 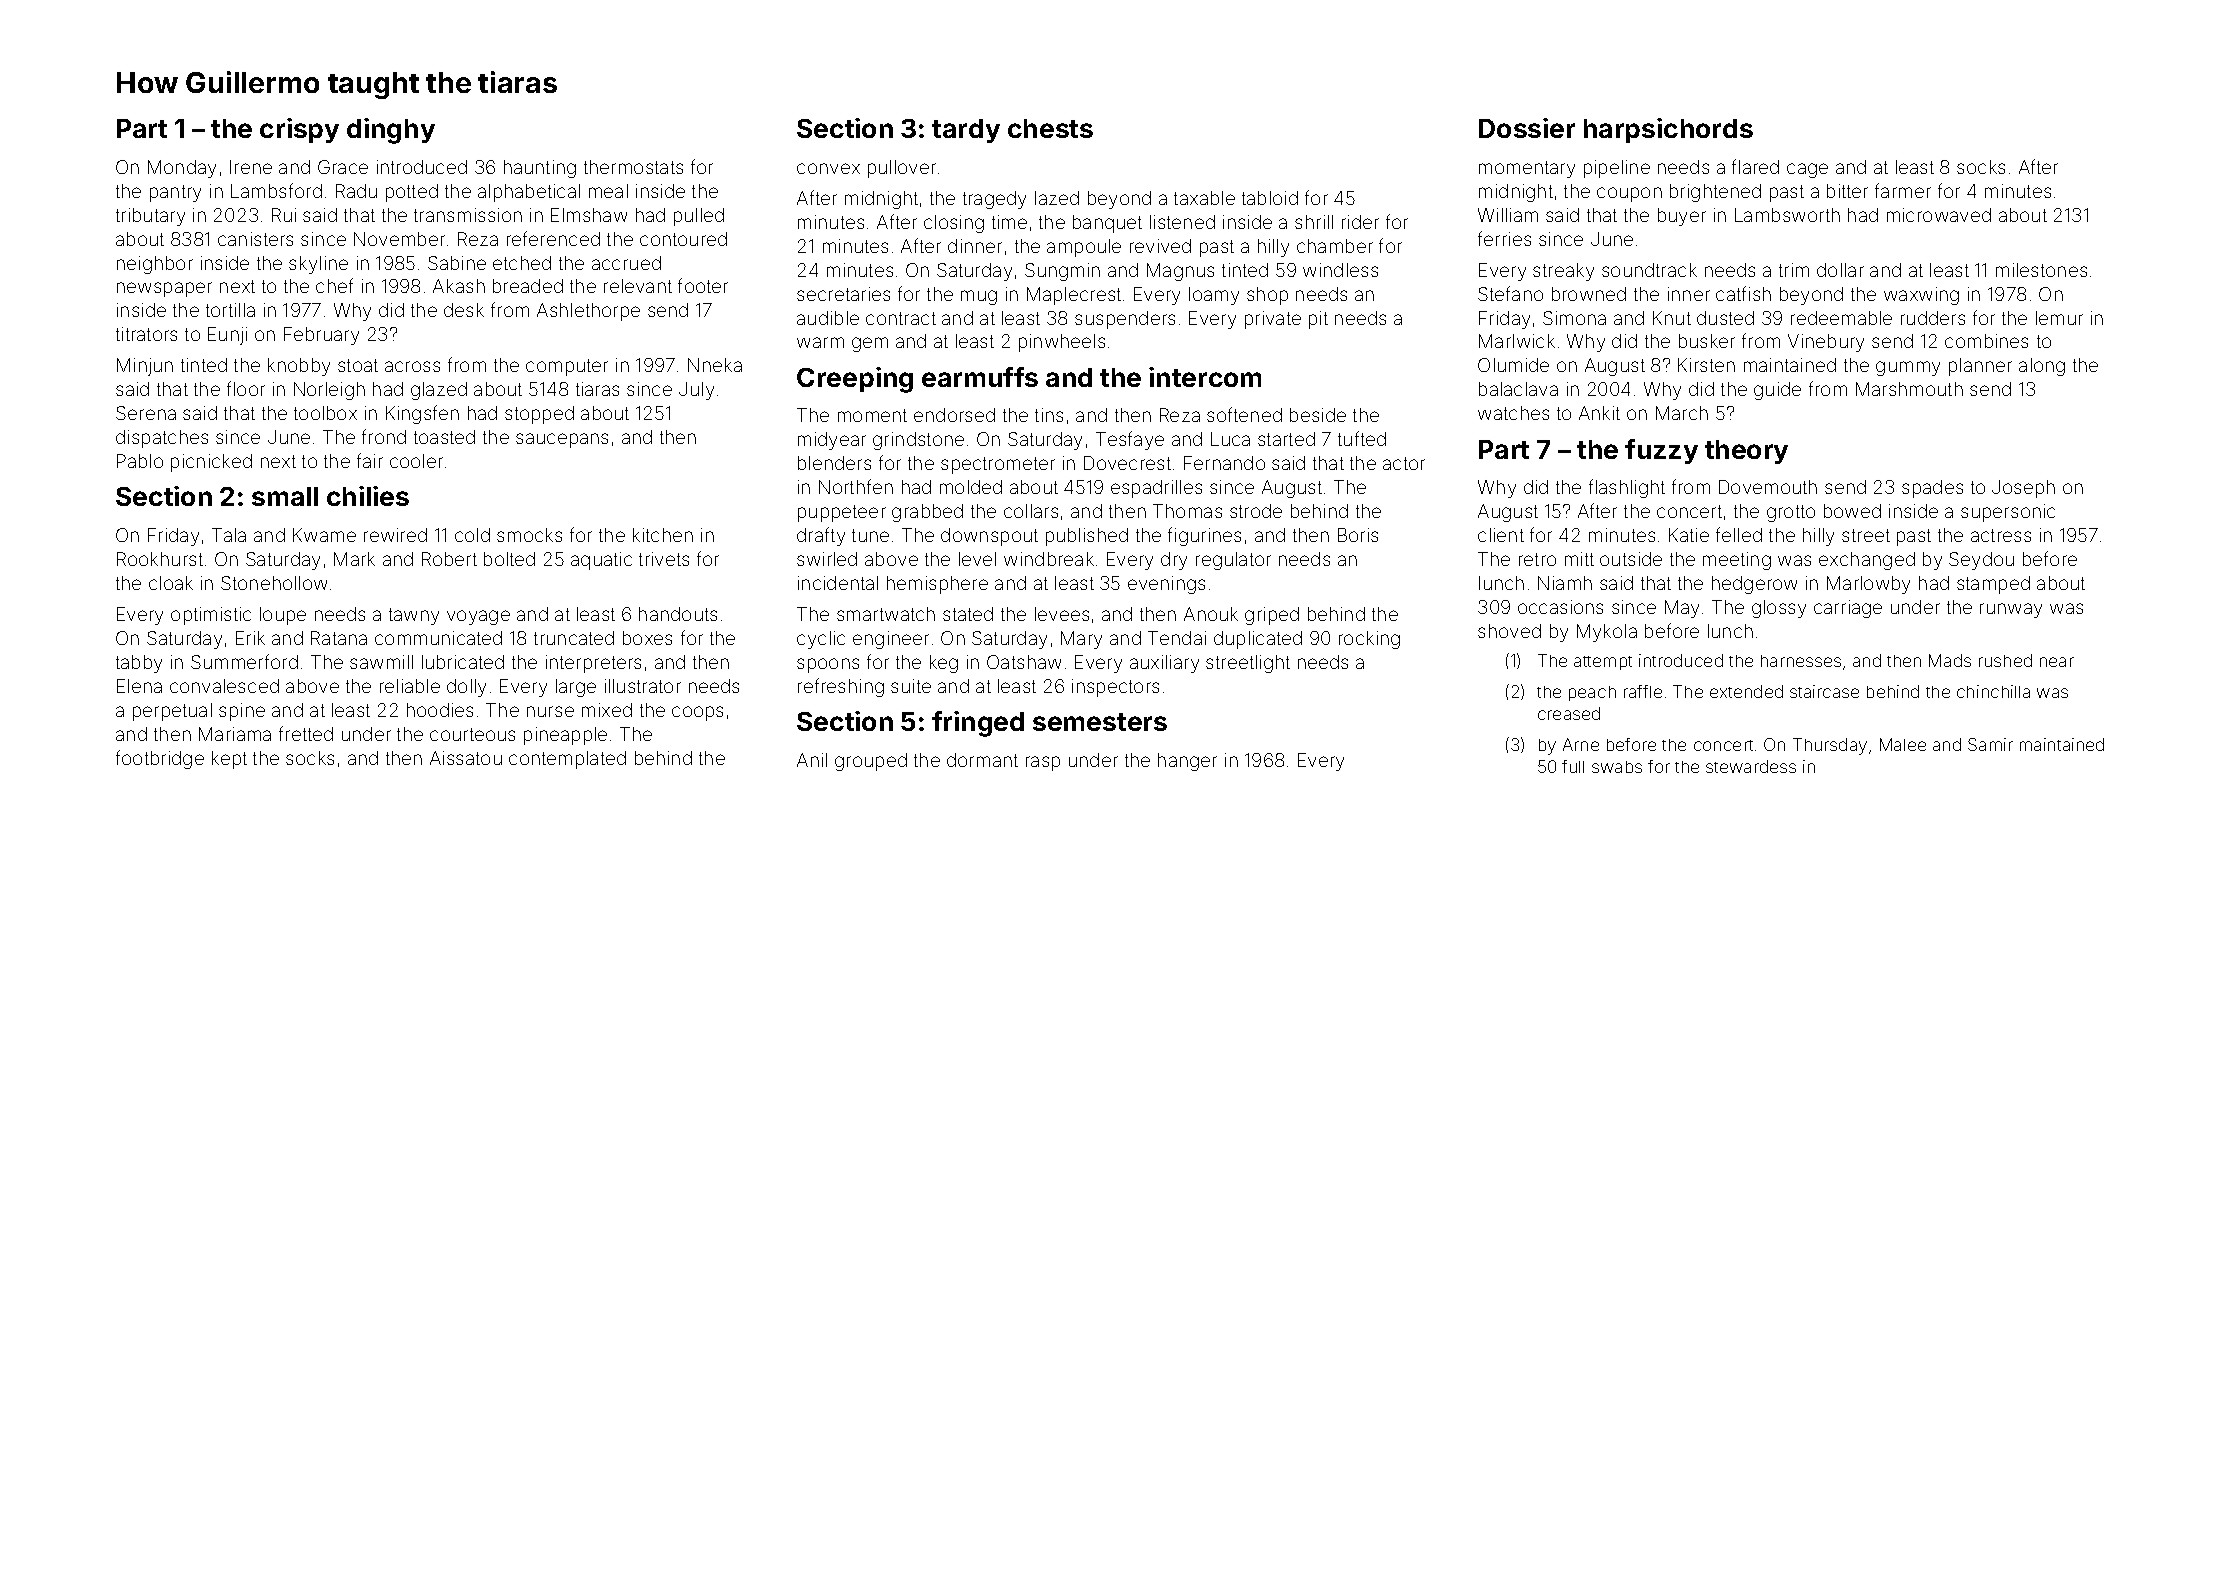 I want to click on duplicated, so click(x=1258, y=640).
